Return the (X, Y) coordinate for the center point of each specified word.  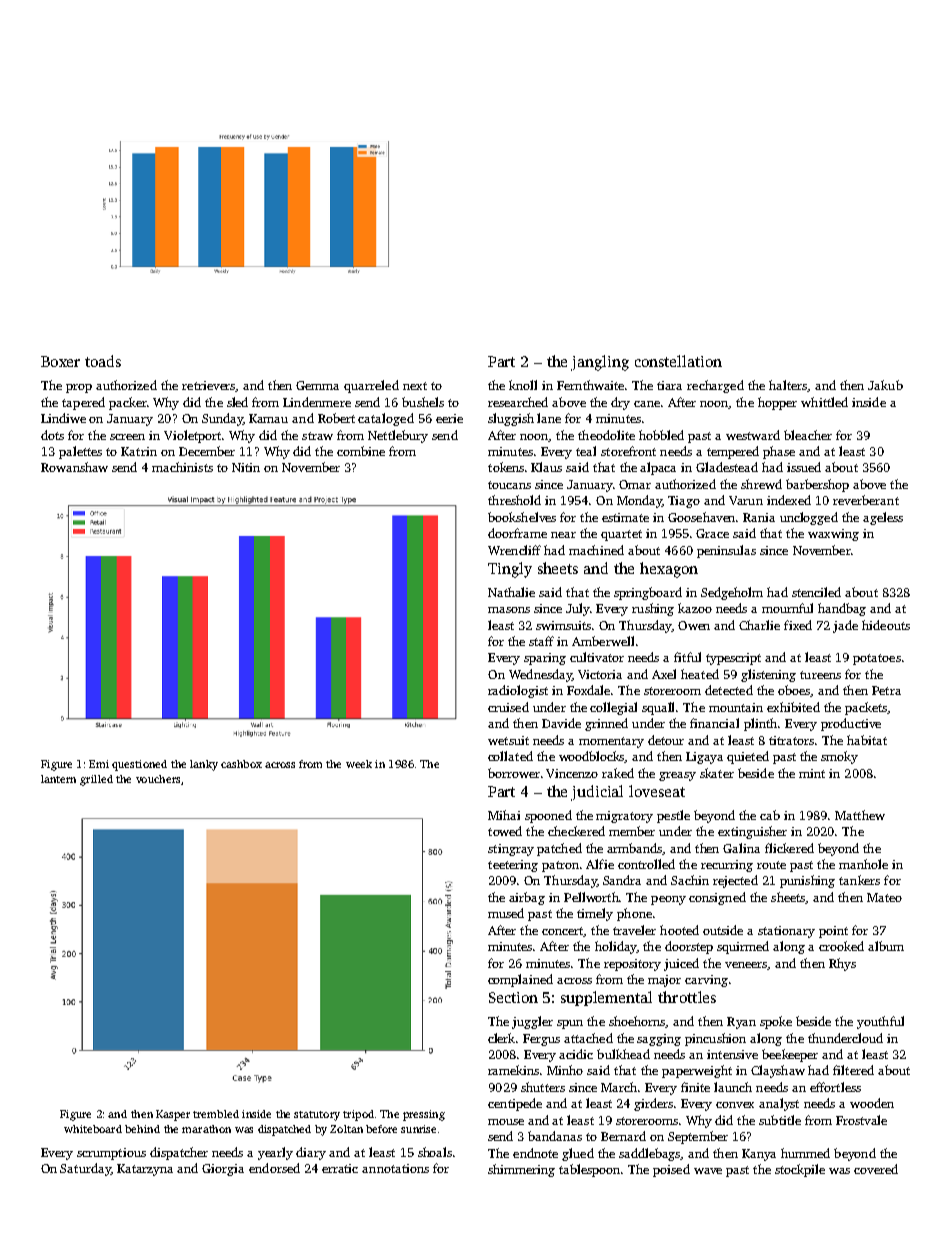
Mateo (884, 897)
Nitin (246, 467)
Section (513, 997)
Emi (99, 764)
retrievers (209, 386)
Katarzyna (145, 1170)
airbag (527, 898)
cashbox (241, 764)
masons (509, 610)
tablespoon (589, 1170)
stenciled (816, 592)
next (415, 386)
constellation (678, 361)
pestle (673, 816)
